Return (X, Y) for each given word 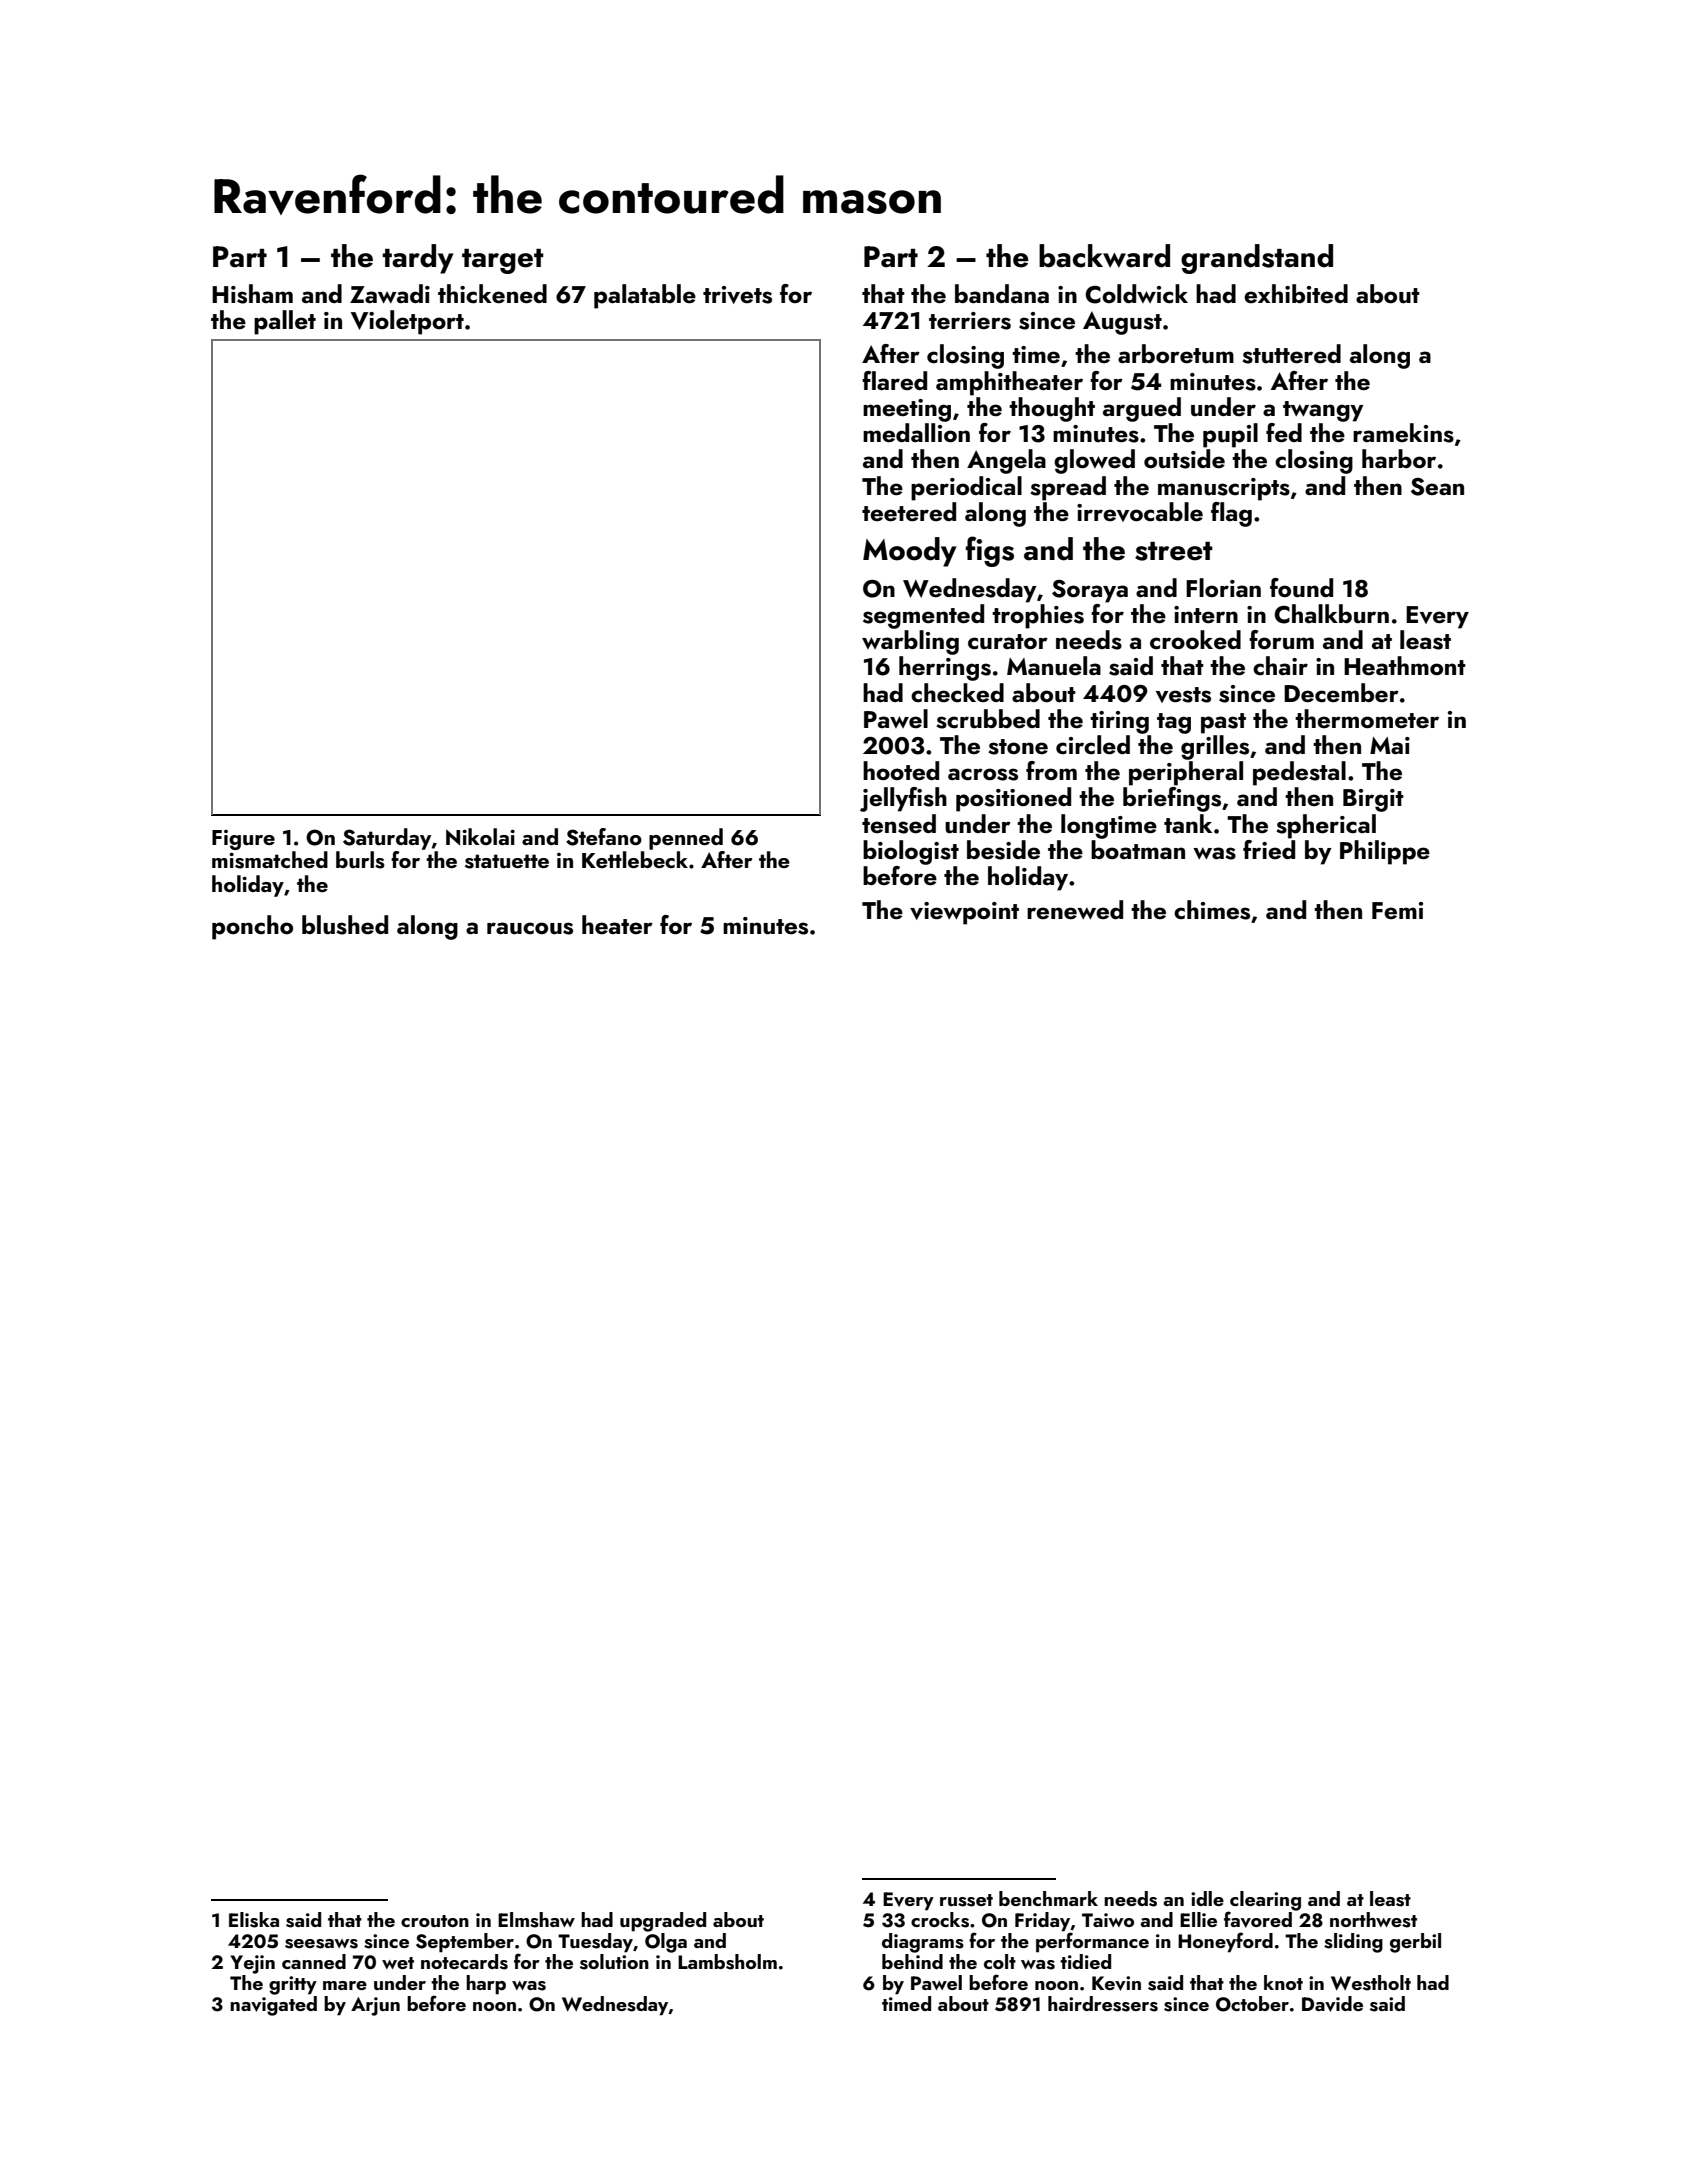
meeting (907, 410)
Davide (1332, 2004)
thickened (492, 293)
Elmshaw (536, 1920)
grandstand (1257, 259)
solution (614, 1962)
